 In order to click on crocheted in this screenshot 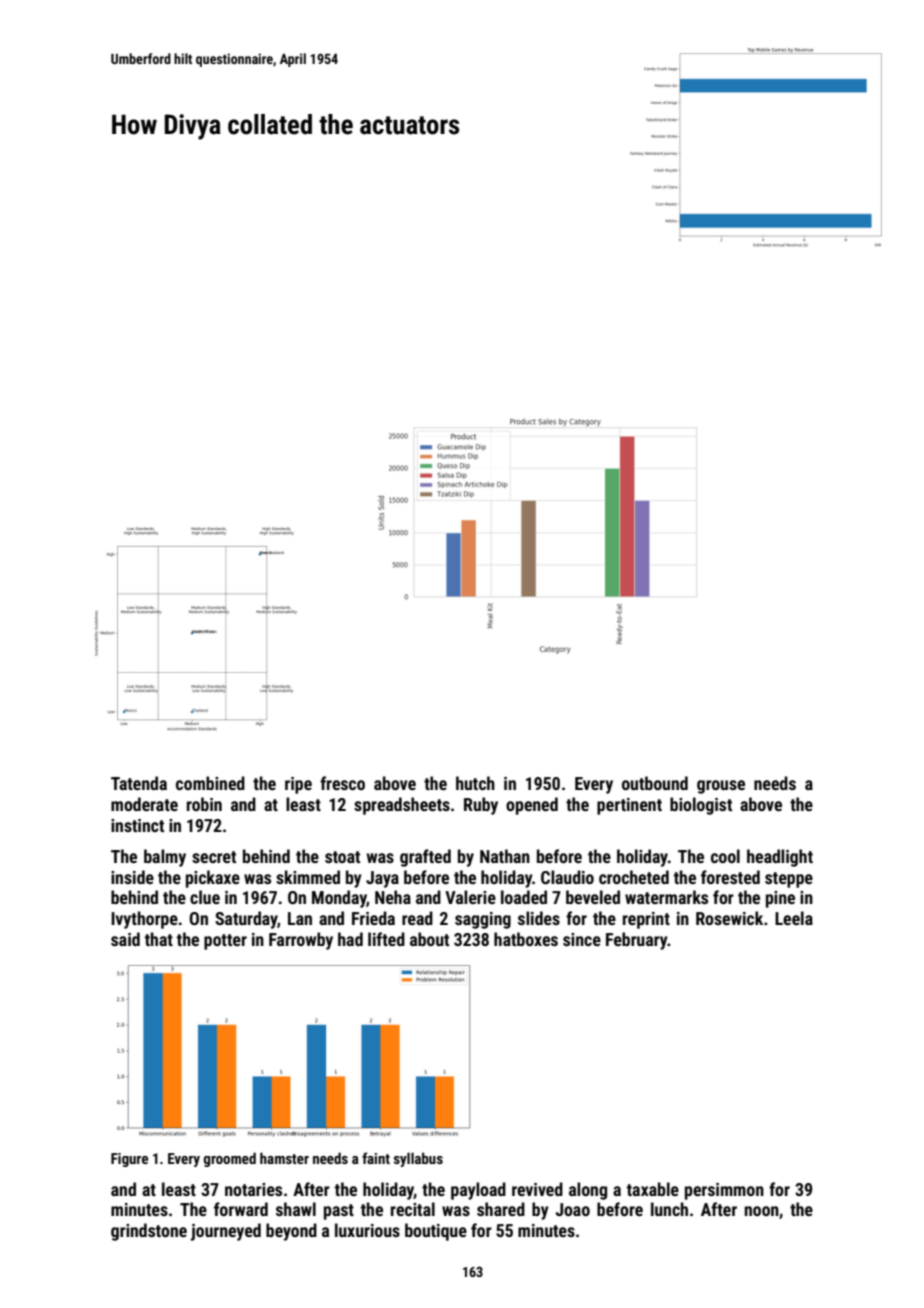, I will do `click(634, 877)`.
